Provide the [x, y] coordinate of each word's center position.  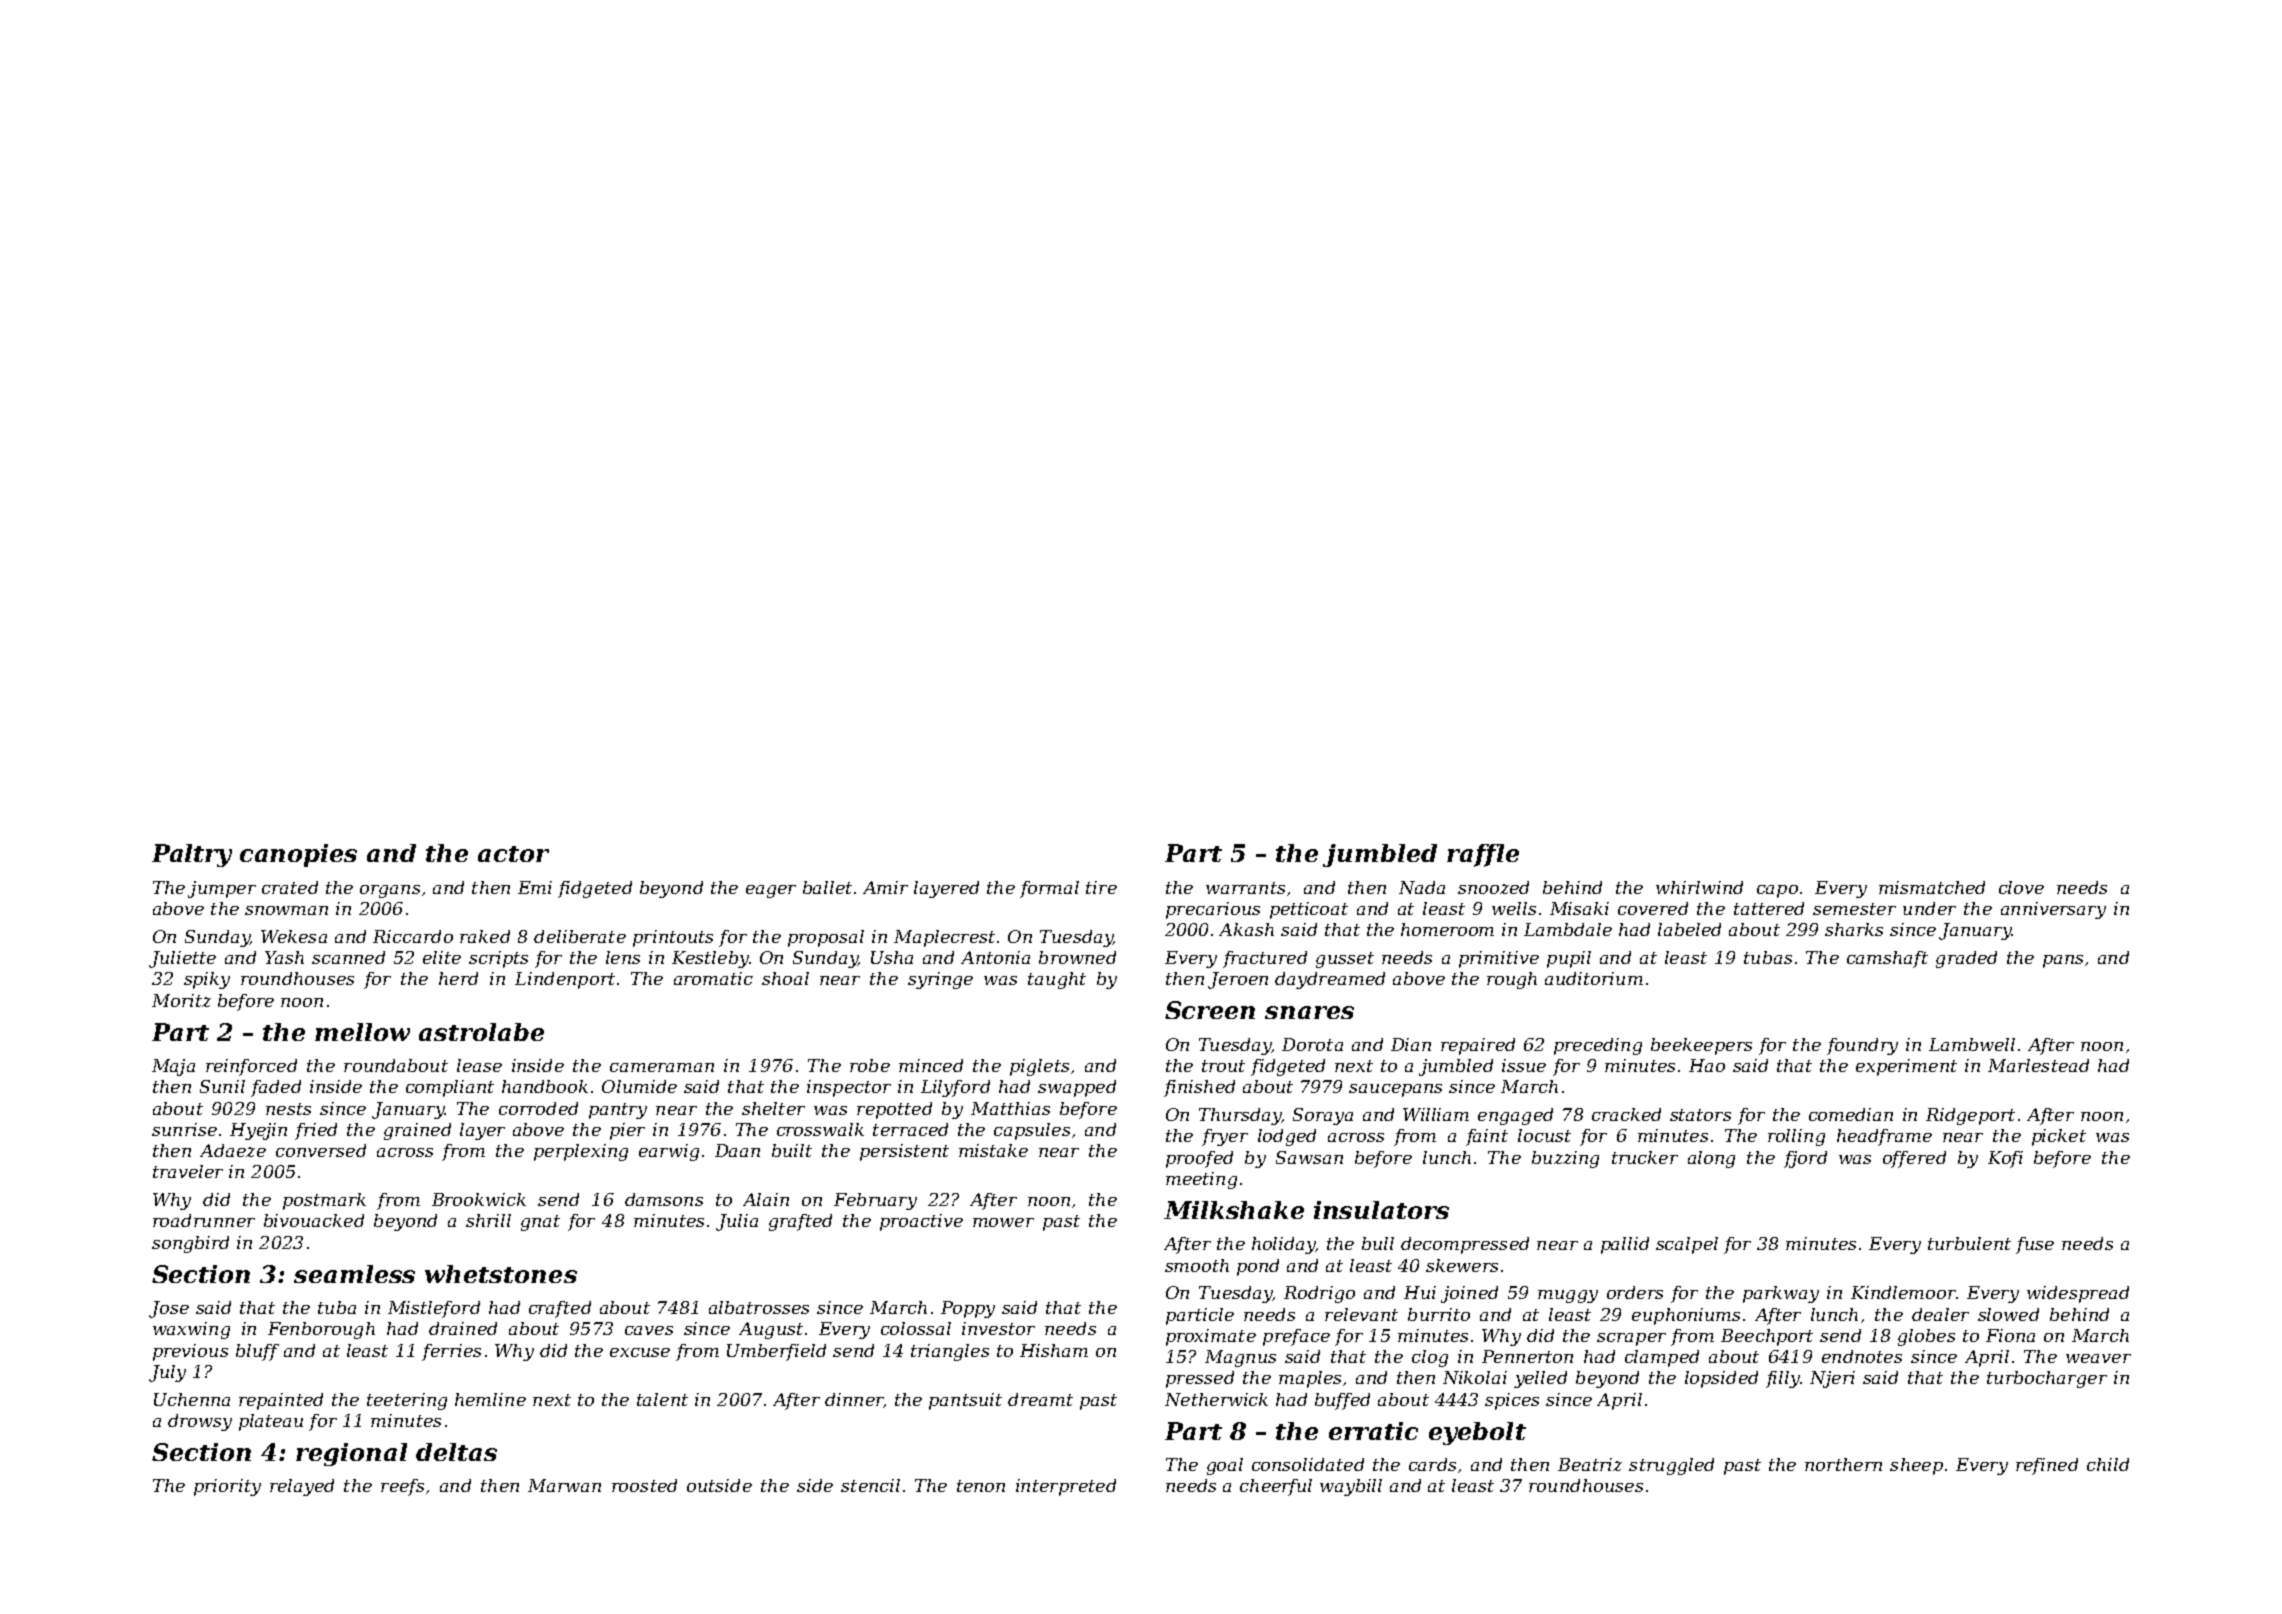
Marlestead [2038, 1065]
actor [513, 854]
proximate [1211, 1337]
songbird [190, 1244]
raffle [1483, 855]
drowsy [200, 1422]
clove [2021, 887]
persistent [904, 1152]
